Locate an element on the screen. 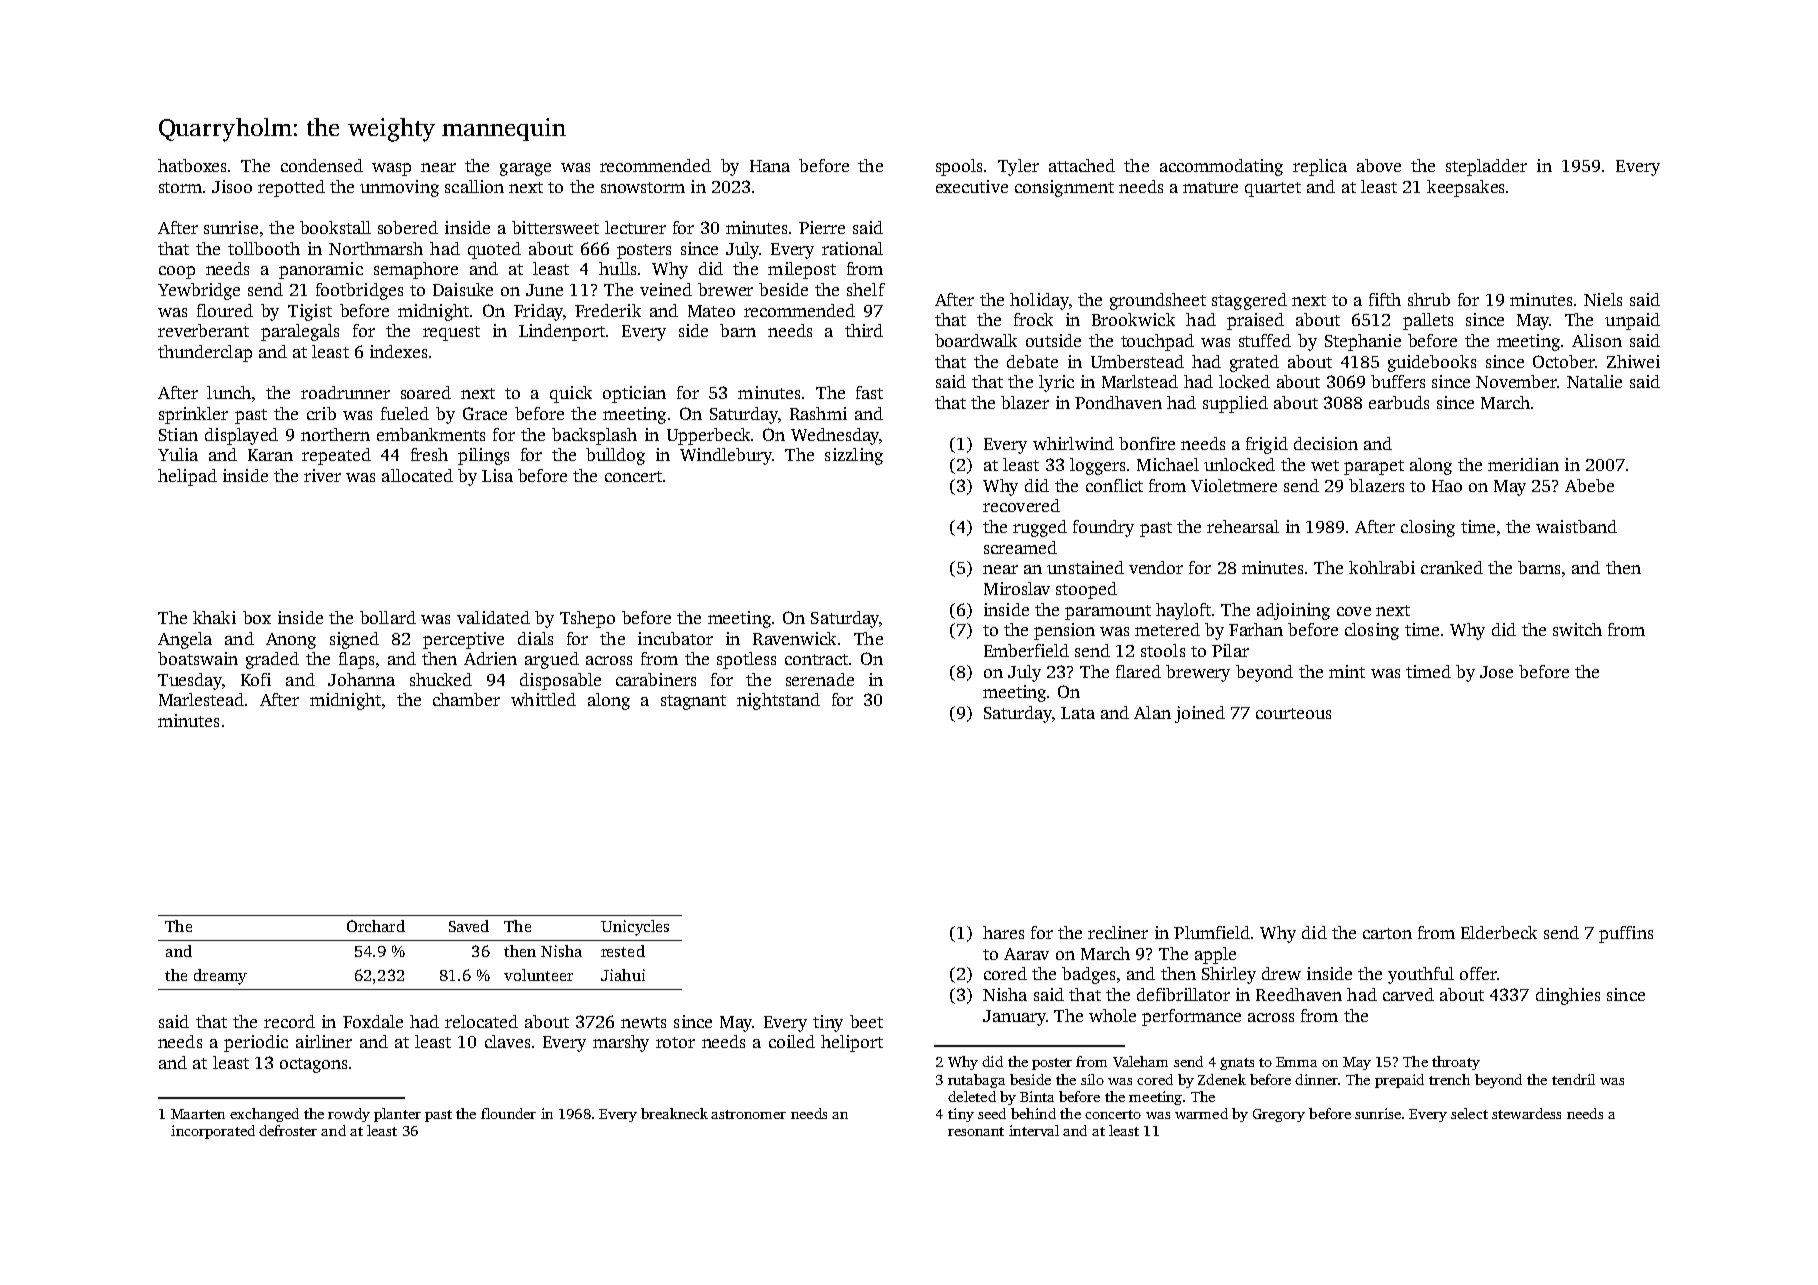 Image resolution: width=1818 pixels, height=1285 pixels. select is located at coordinates (1469, 1113).
